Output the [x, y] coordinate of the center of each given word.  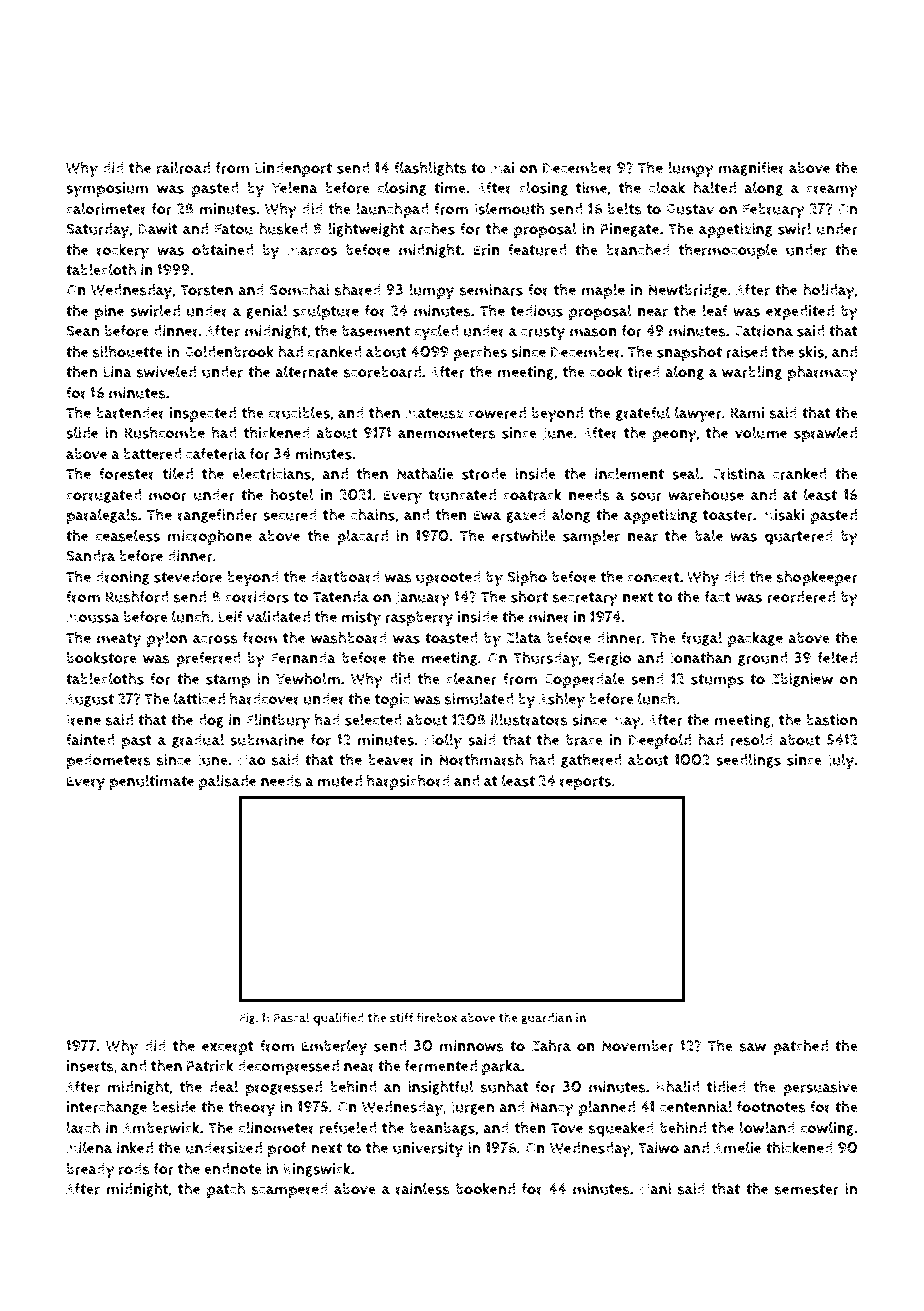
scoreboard [382, 372]
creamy [832, 191]
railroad [183, 167]
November [638, 1046]
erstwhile [524, 535]
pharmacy [823, 373]
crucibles [299, 412]
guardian [546, 1019]
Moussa [93, 617]
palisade [227, 782]
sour [646, 496]
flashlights [430, 168]
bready [91, 1171]
